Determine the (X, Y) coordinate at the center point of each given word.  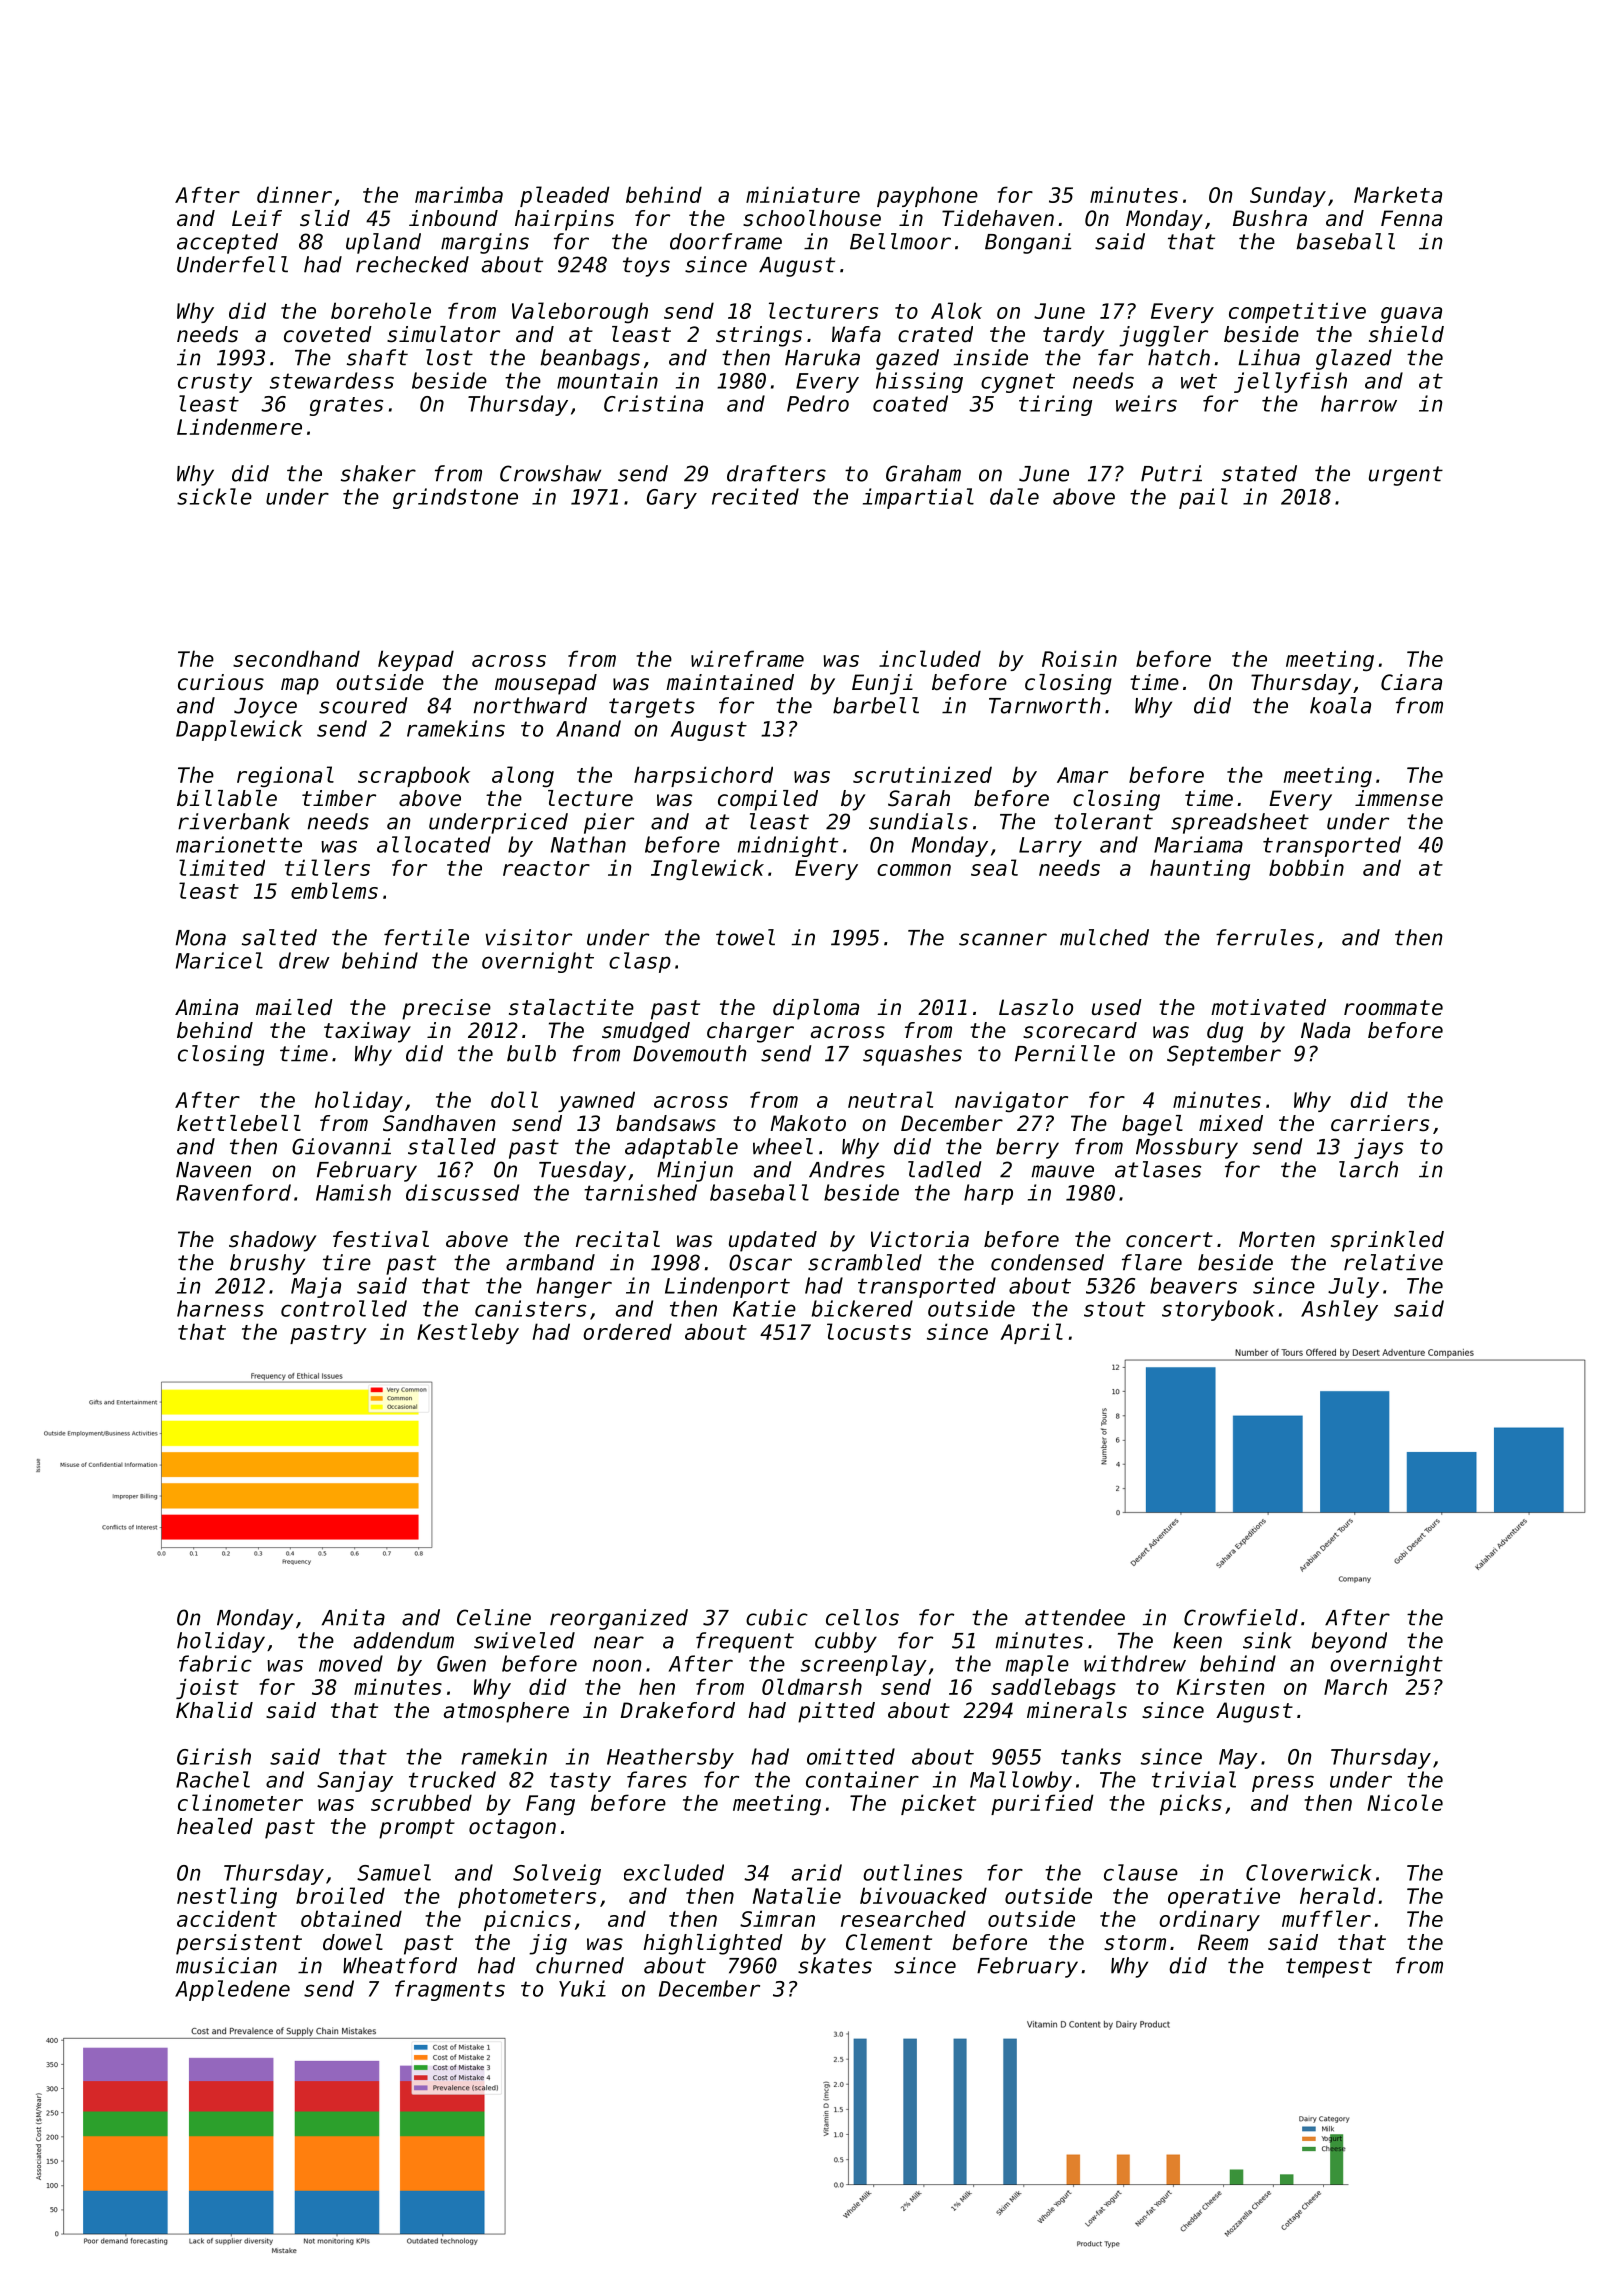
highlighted (713, 1944)
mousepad (546, 684)
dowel (353, 1942)
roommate (1393, 1008)
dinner (294, 194)
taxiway (367, 1032)
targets (652, 708)
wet (1199, 381)
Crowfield (1241, 1617)
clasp (640, 962)
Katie (764, 1308)
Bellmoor (900, 241)
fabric (215, 1663)
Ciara (1411, 682)
